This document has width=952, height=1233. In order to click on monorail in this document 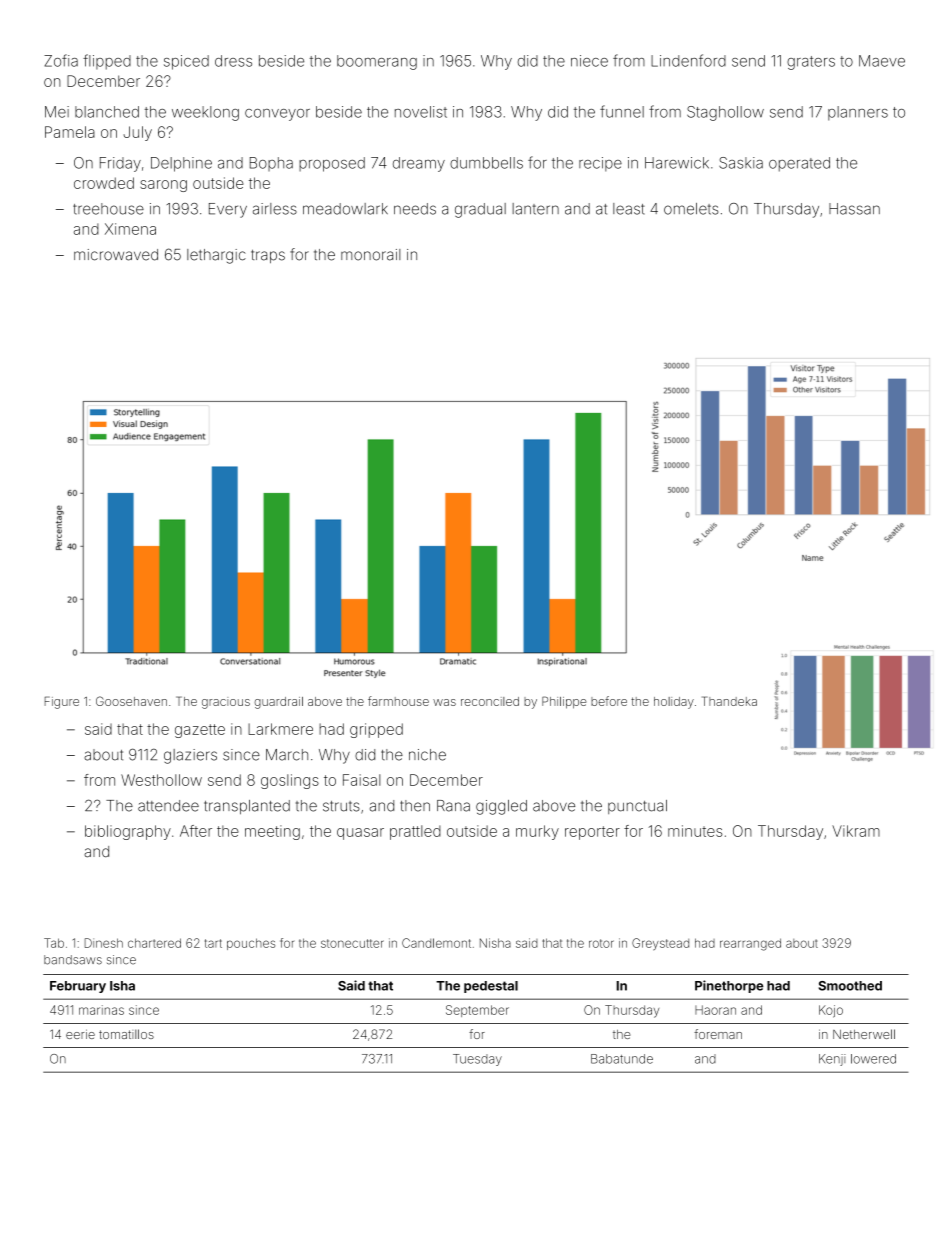, I will do `click(371, 255)`.
